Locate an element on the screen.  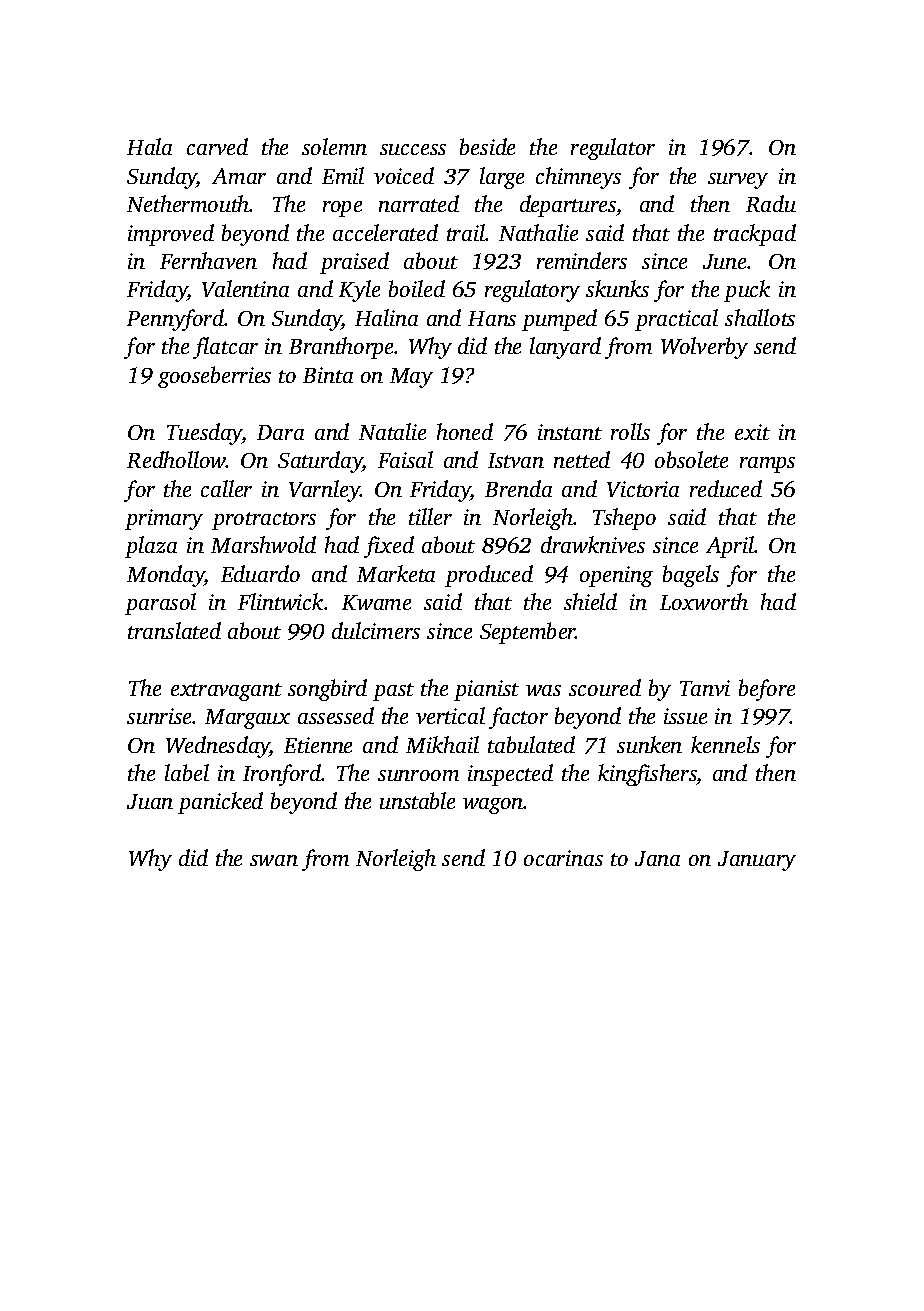
success is located at coordinates (413, 149).
